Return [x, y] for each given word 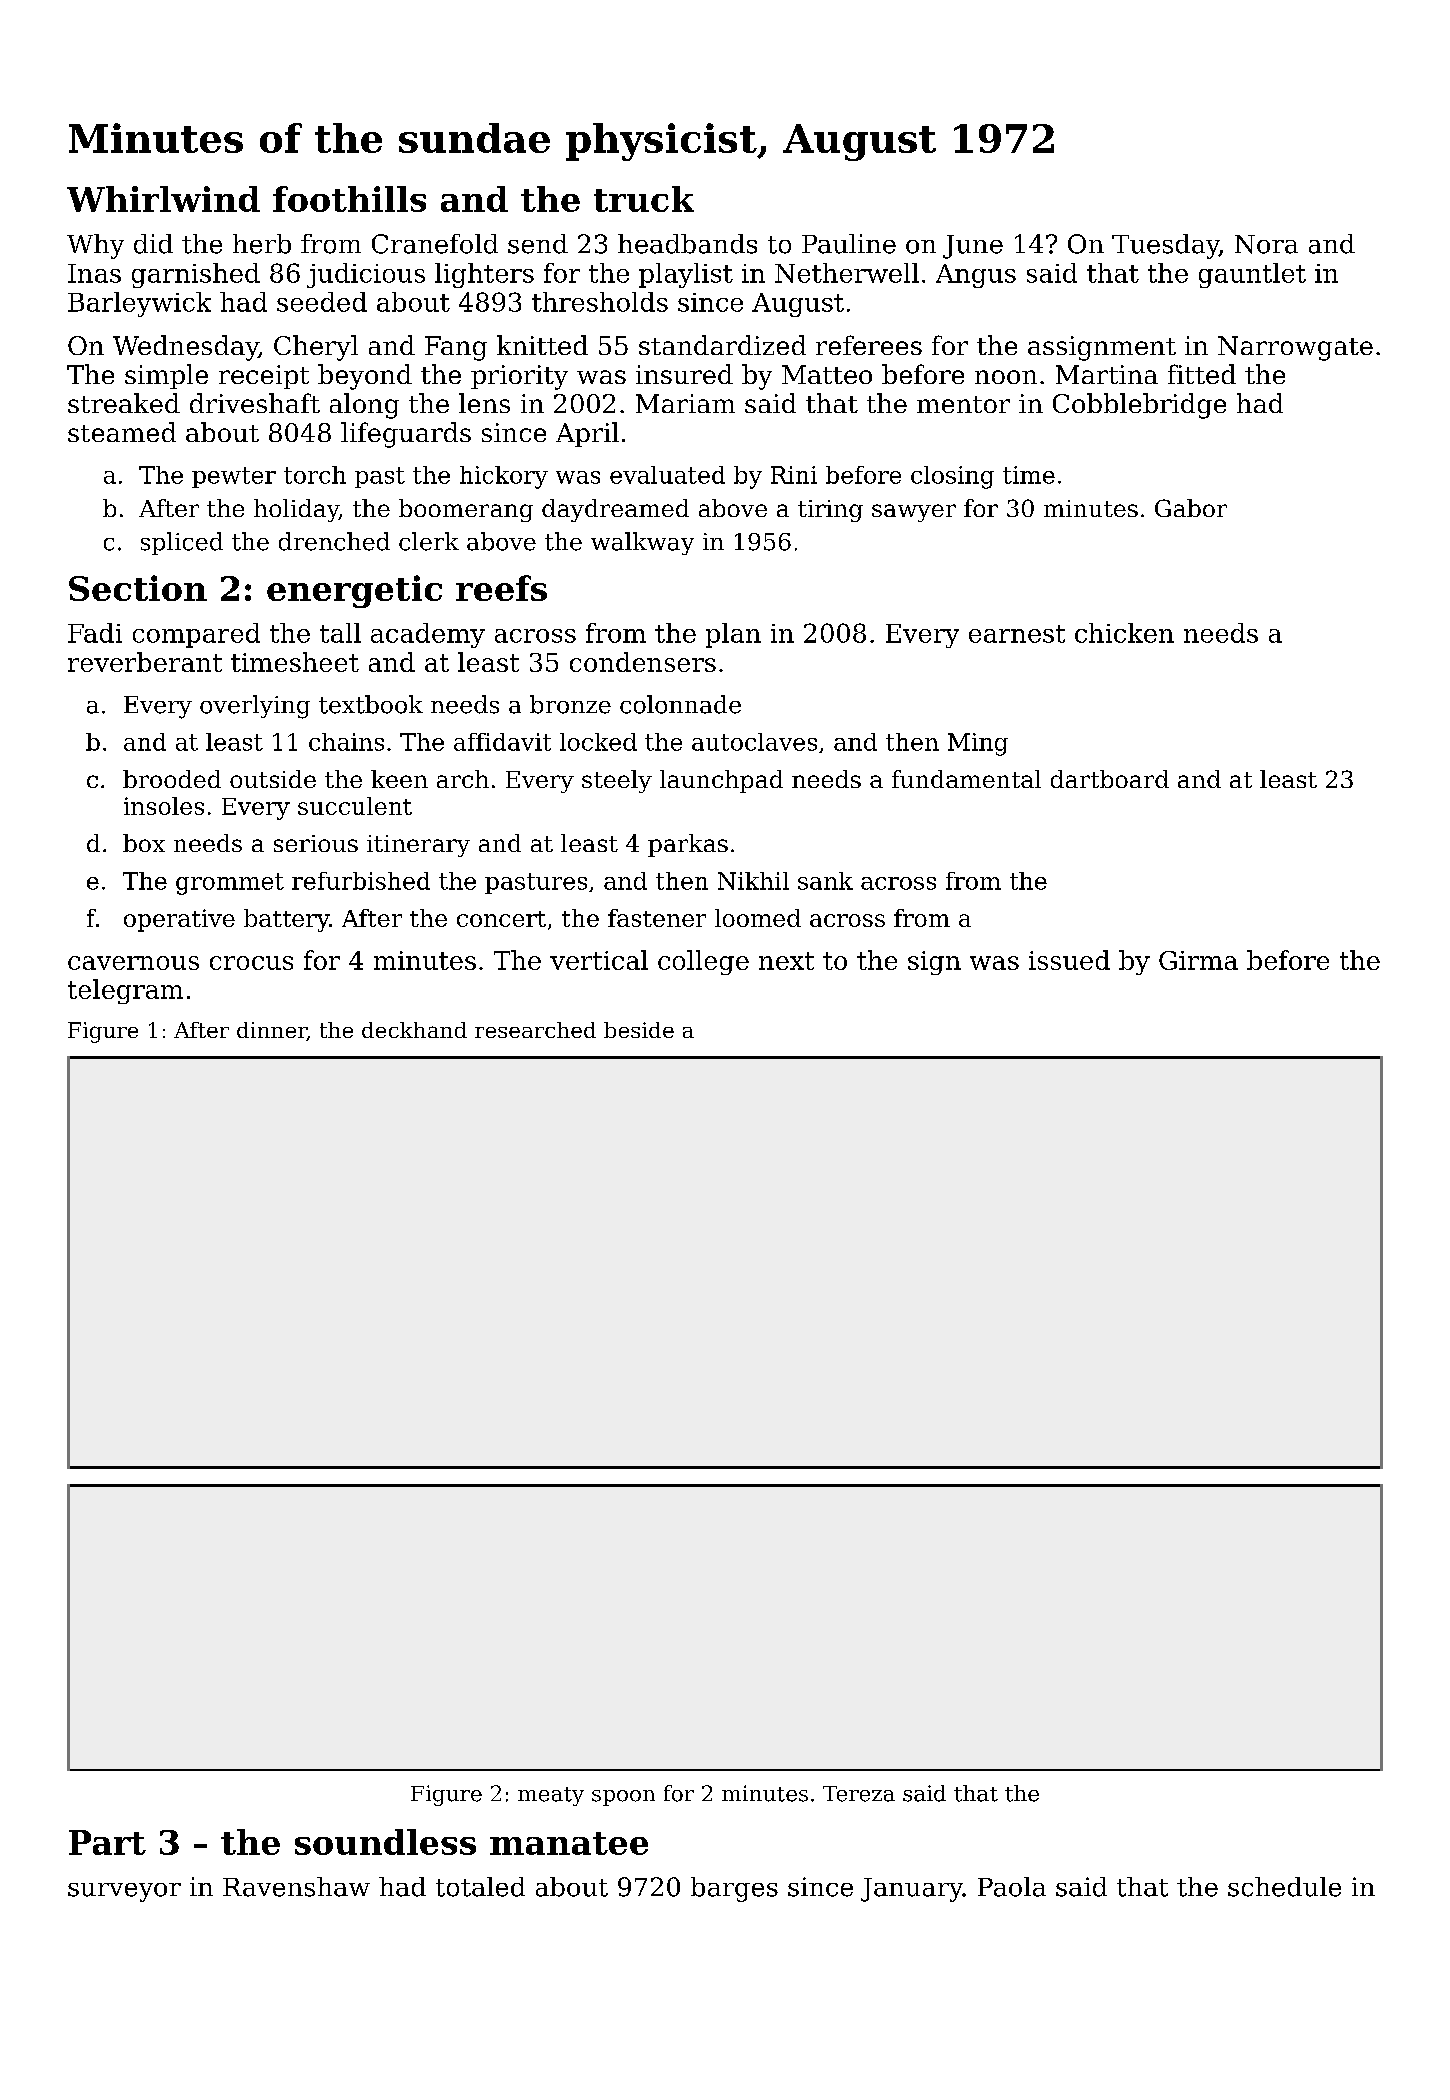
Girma [1198, 960]
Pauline [849, 244]
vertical [599, 960]
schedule [1284, 1887]
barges [734, 1889]
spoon [623, 1798]
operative [179, 920]
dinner [272, 1031]
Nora [1266, 244]
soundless [385, 1842]
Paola [1012, 1887]
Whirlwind [163, 199]
